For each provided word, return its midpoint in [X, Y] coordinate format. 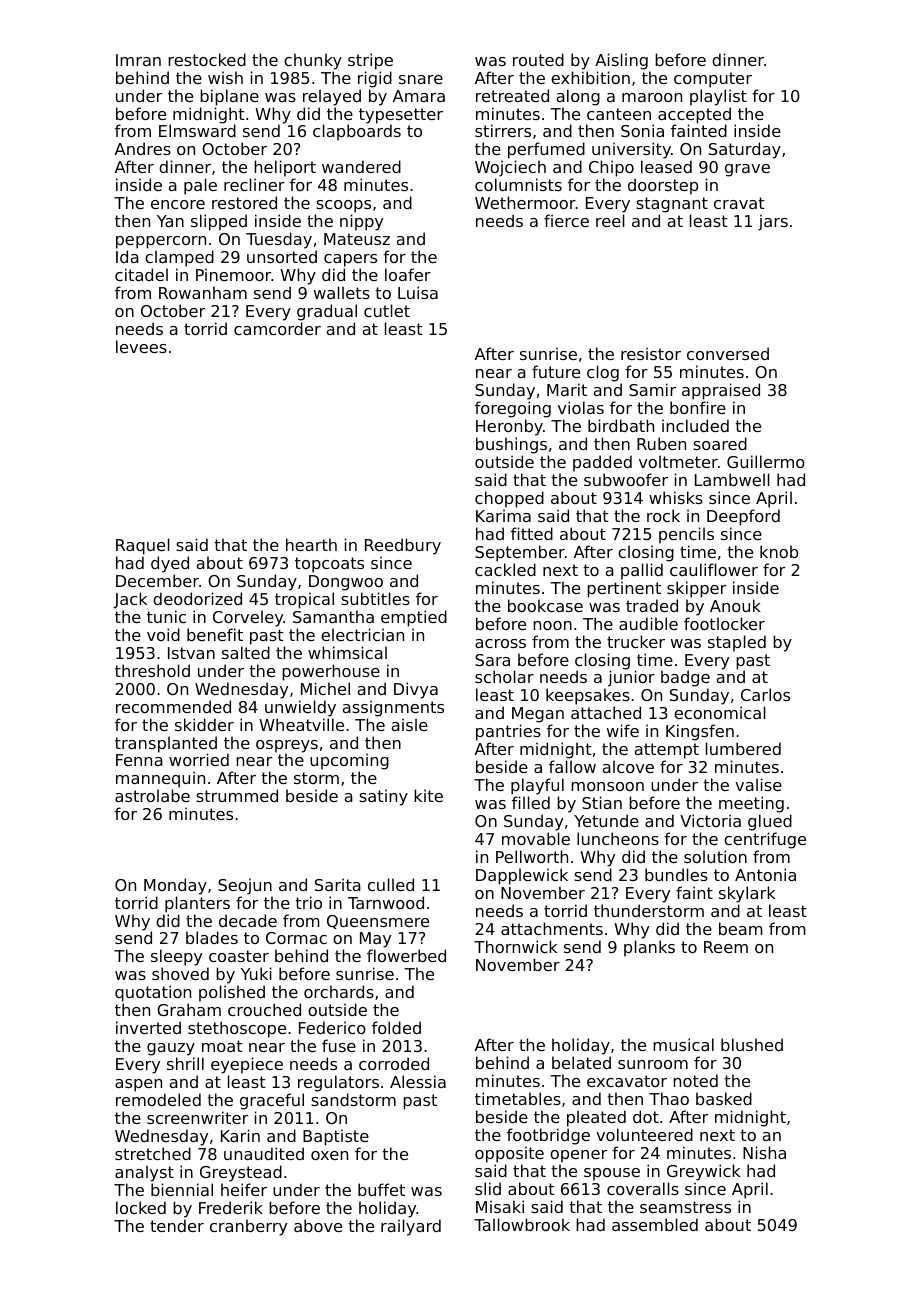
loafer [408, 274]
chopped [509, 499]
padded [602, 463]
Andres [143, 148]
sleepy [176, 957]
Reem [726, 947]
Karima [503, 515]
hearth [311, 544]
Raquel [143, 546]
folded [396, 1027]
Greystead [241, 1173]
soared [720, 443]
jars [773, 222]
